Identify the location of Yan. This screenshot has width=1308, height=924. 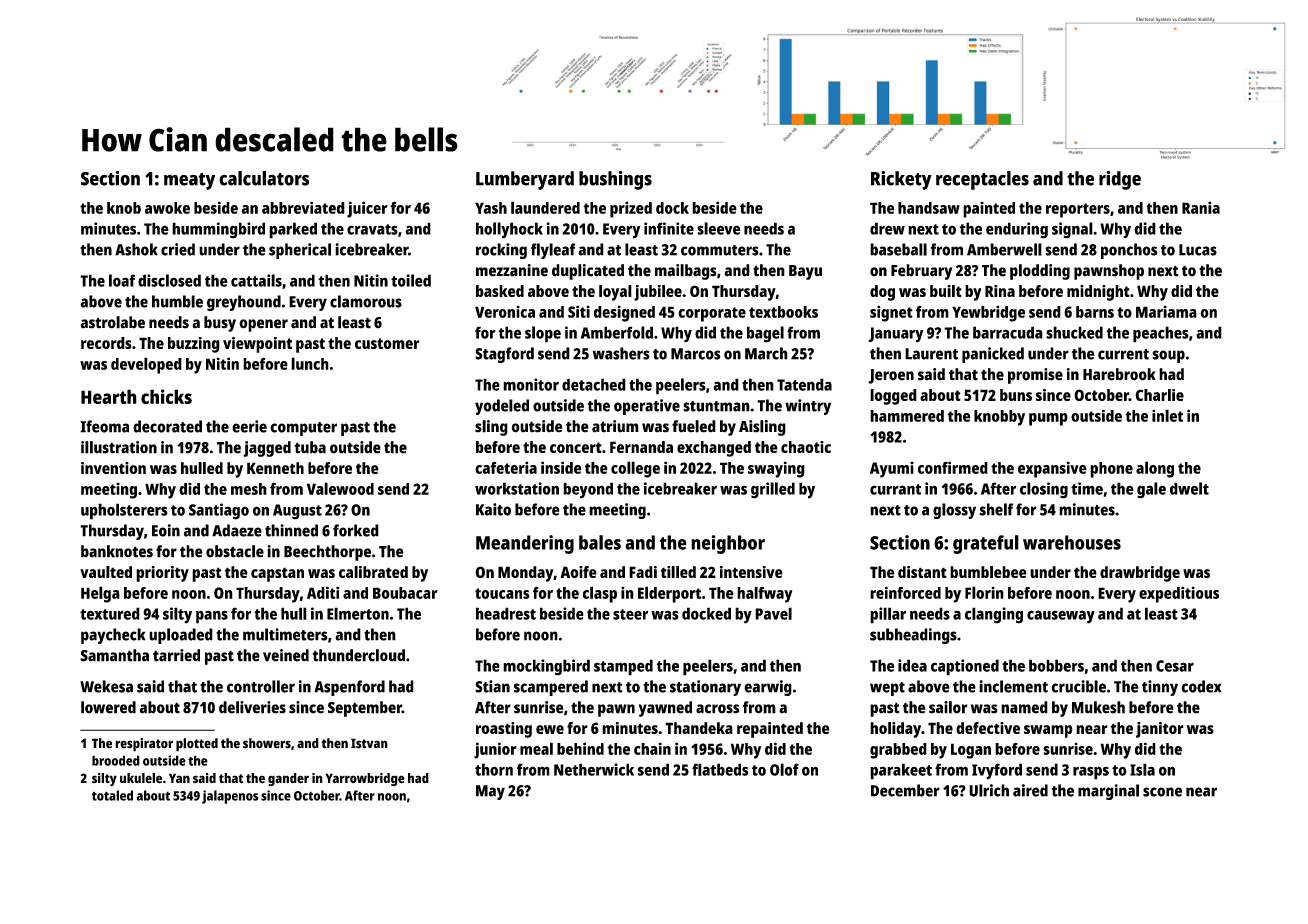
(179, 778).
